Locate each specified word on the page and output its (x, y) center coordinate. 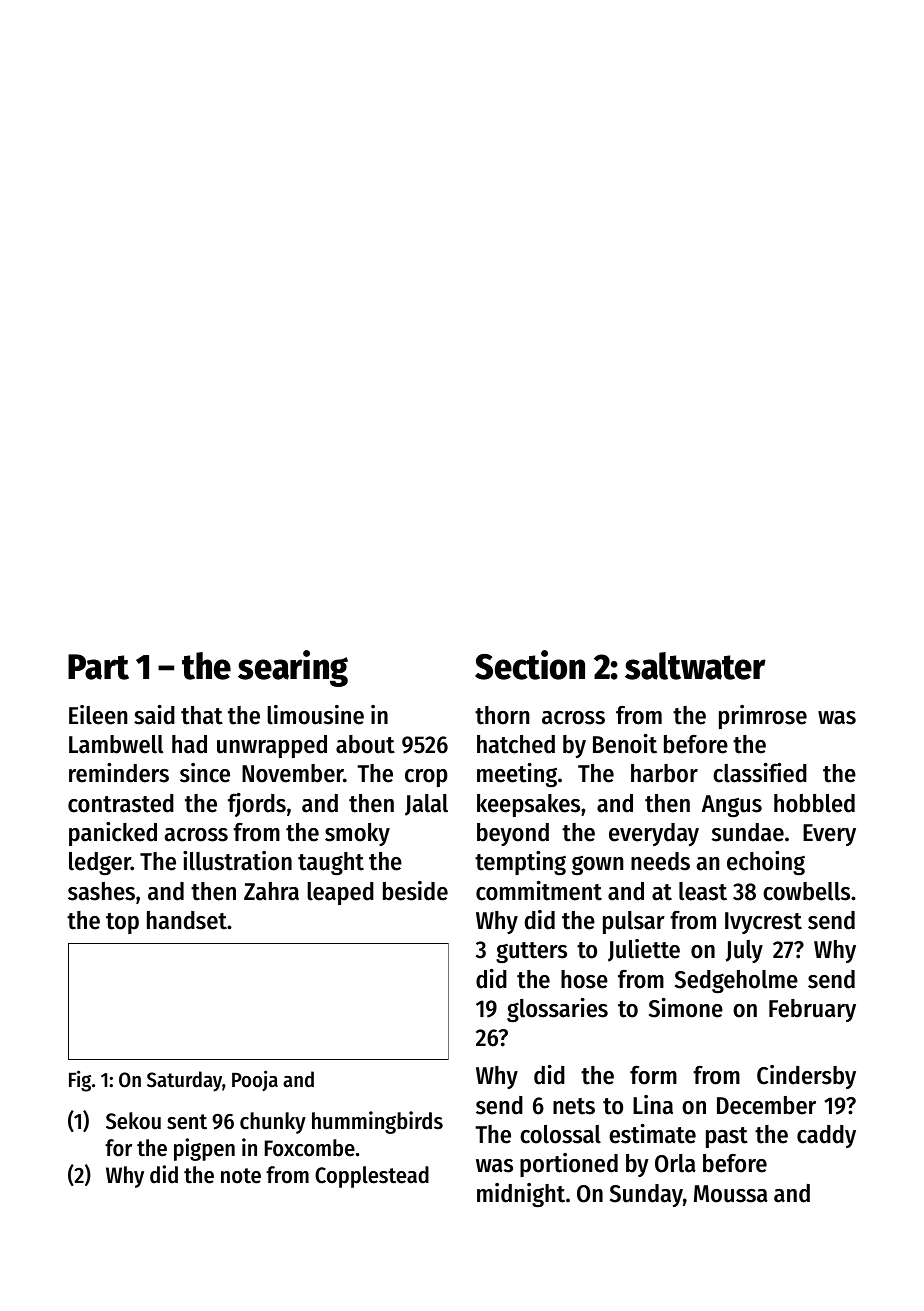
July (744, 951)
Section (530, 665)
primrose (763, 717)
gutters (531, 952)
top (122, 923)
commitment (539, 891)
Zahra (271, 891)
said (154, 715)
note (241, 1176)
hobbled (814, 803)
